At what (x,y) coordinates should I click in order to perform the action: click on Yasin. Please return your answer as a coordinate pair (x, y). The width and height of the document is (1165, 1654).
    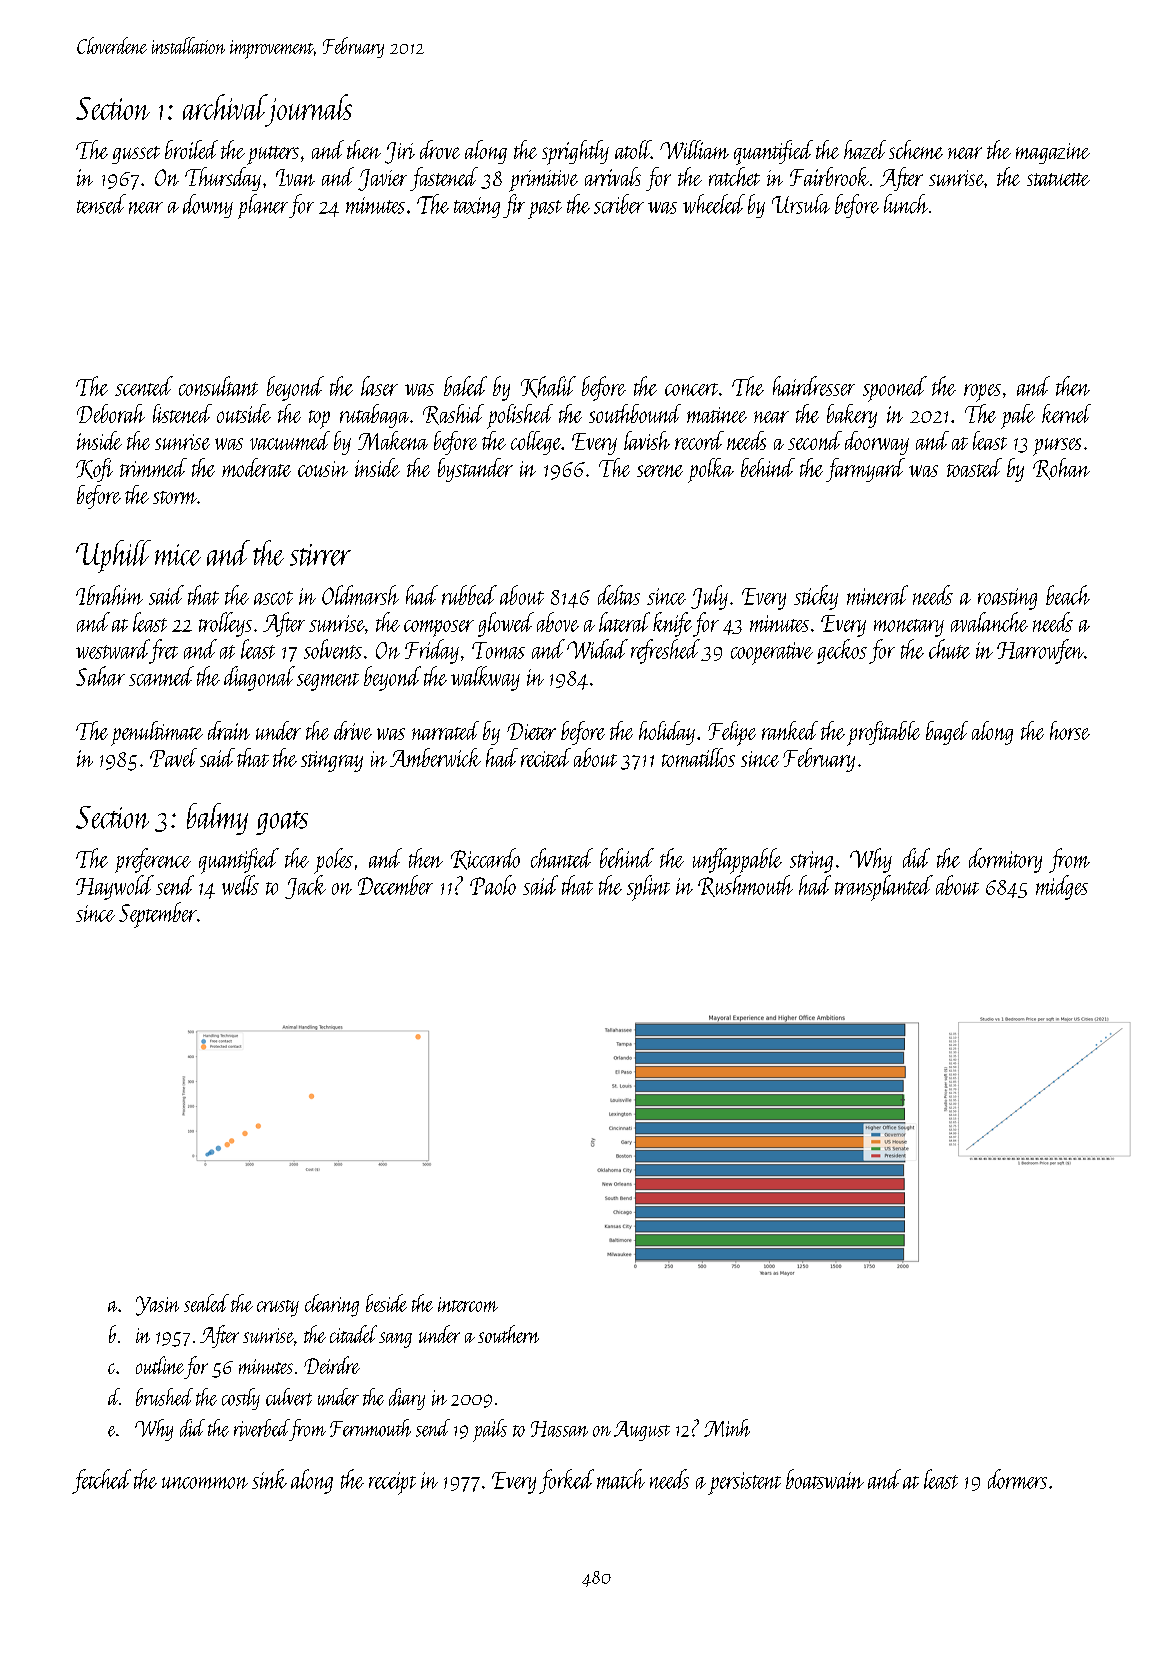
    Looking at the image, I should click on (157, 1306).
